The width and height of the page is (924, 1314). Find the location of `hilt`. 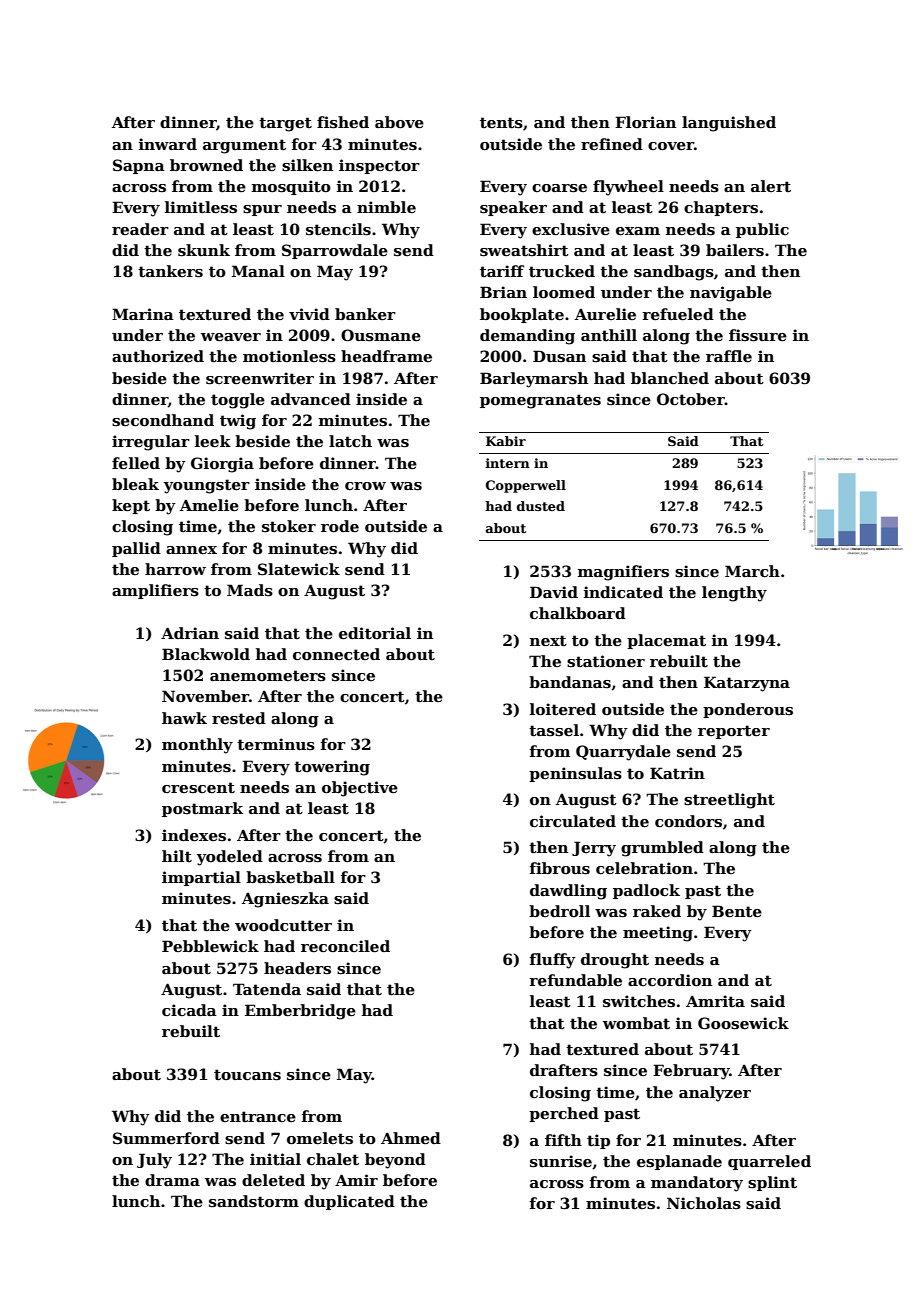

hilt is located at coordinates (177, 856).
